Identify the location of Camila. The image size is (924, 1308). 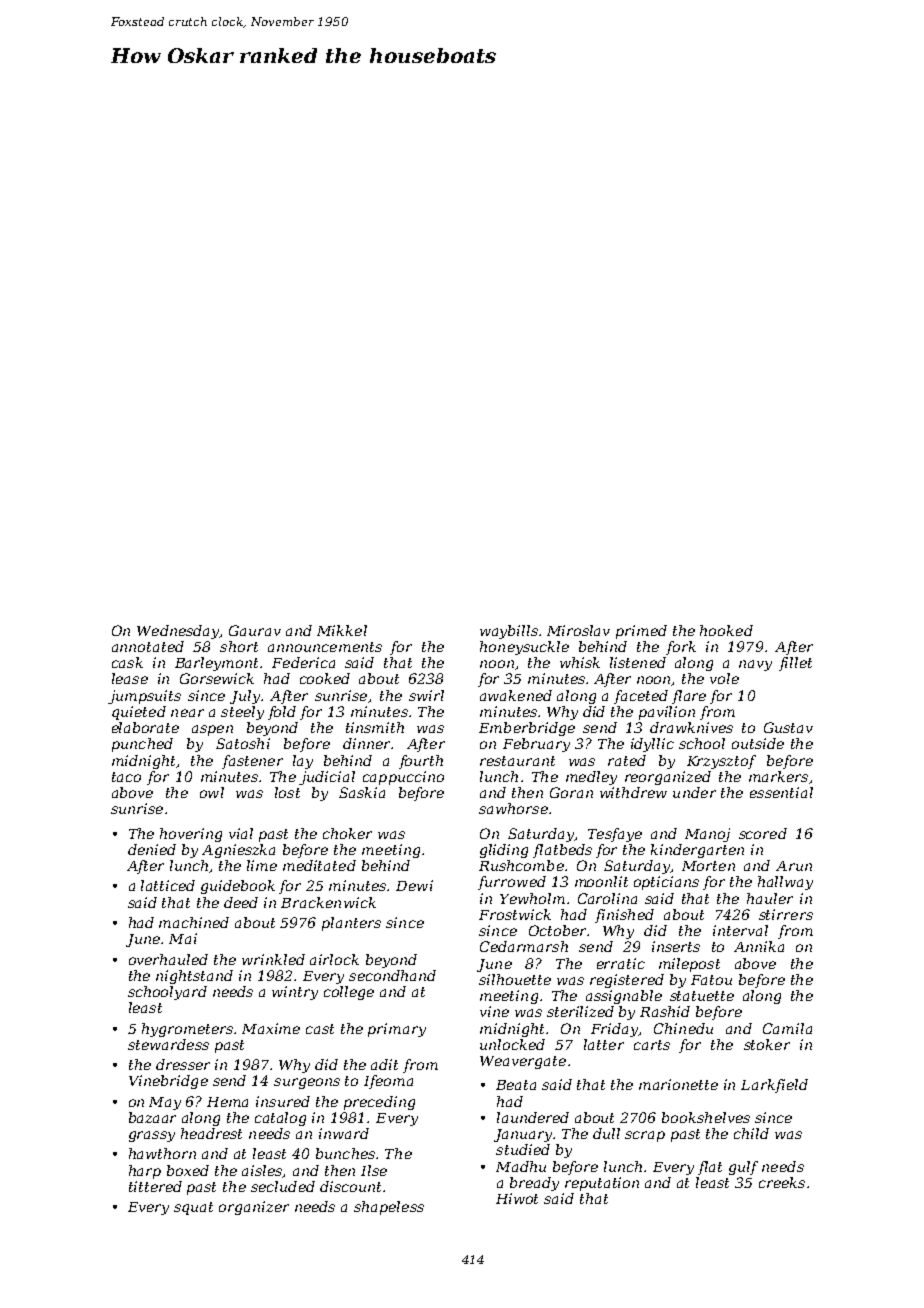
(787, 1028).
